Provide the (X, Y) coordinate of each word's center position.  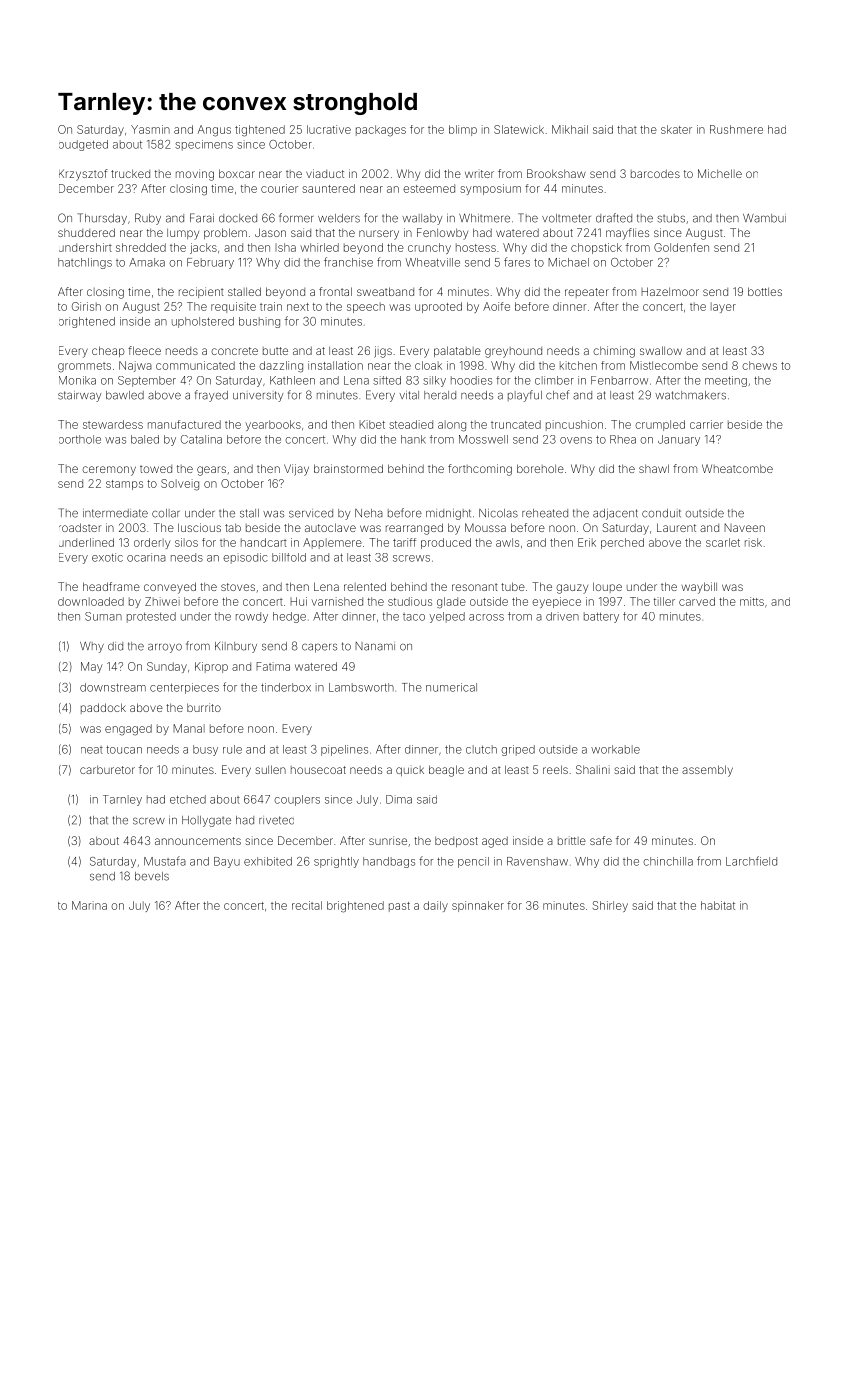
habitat (718, 905)
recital (307, 905)
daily (435, 906)
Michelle (720, 173)
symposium (490, 189)
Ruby (148, 219)
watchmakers (690, 395)
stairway (79, 396)
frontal (335, 291)
